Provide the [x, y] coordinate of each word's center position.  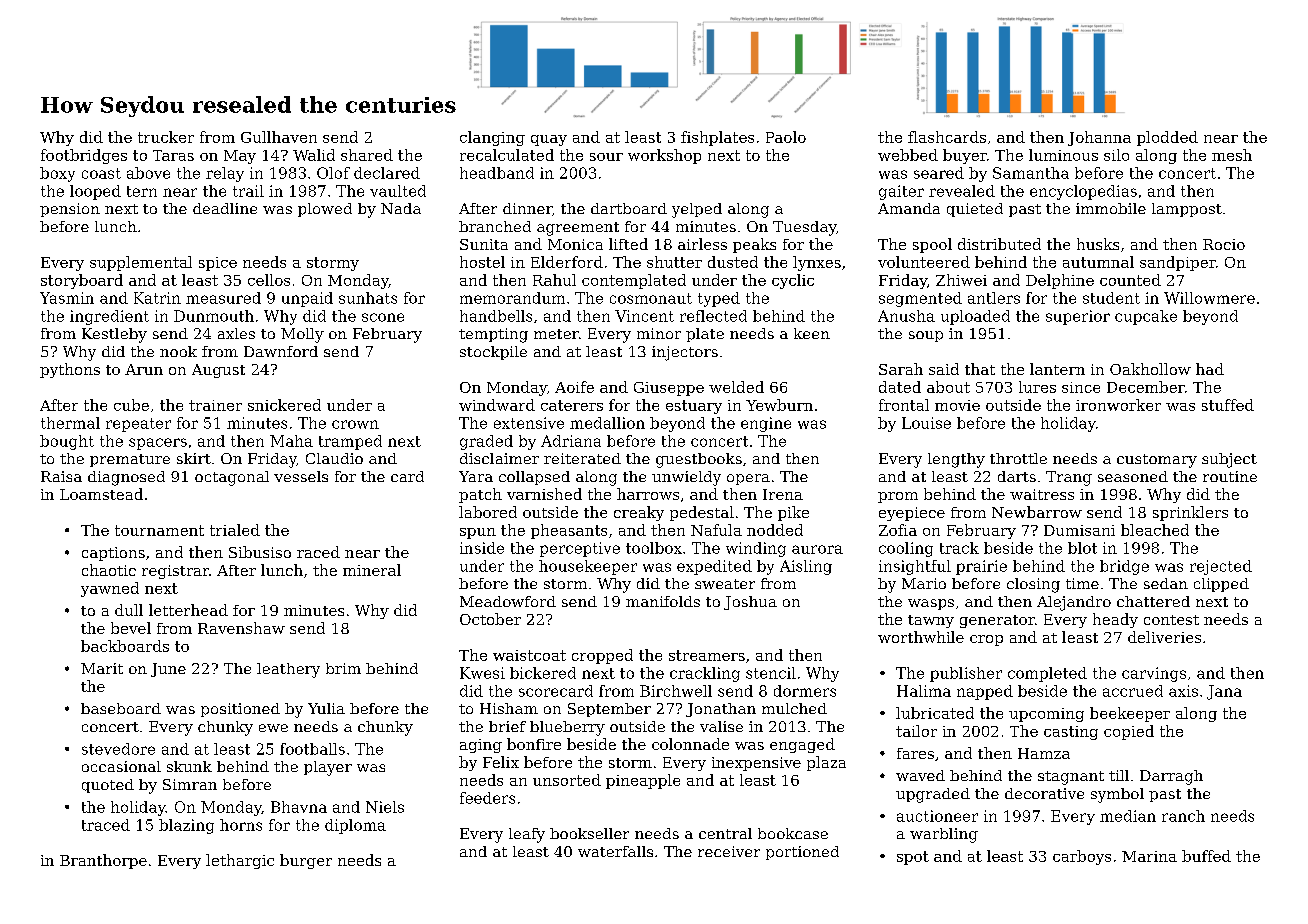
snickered [284, 405]
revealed [962, 191]
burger [306, 861]
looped [95, 192]
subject [1229, 460]
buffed [1206, 856]
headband [497, 173]
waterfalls [615, 851]
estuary [694, 407]
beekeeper [1130, 714]
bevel [131, 628]
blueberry [567, 728]
